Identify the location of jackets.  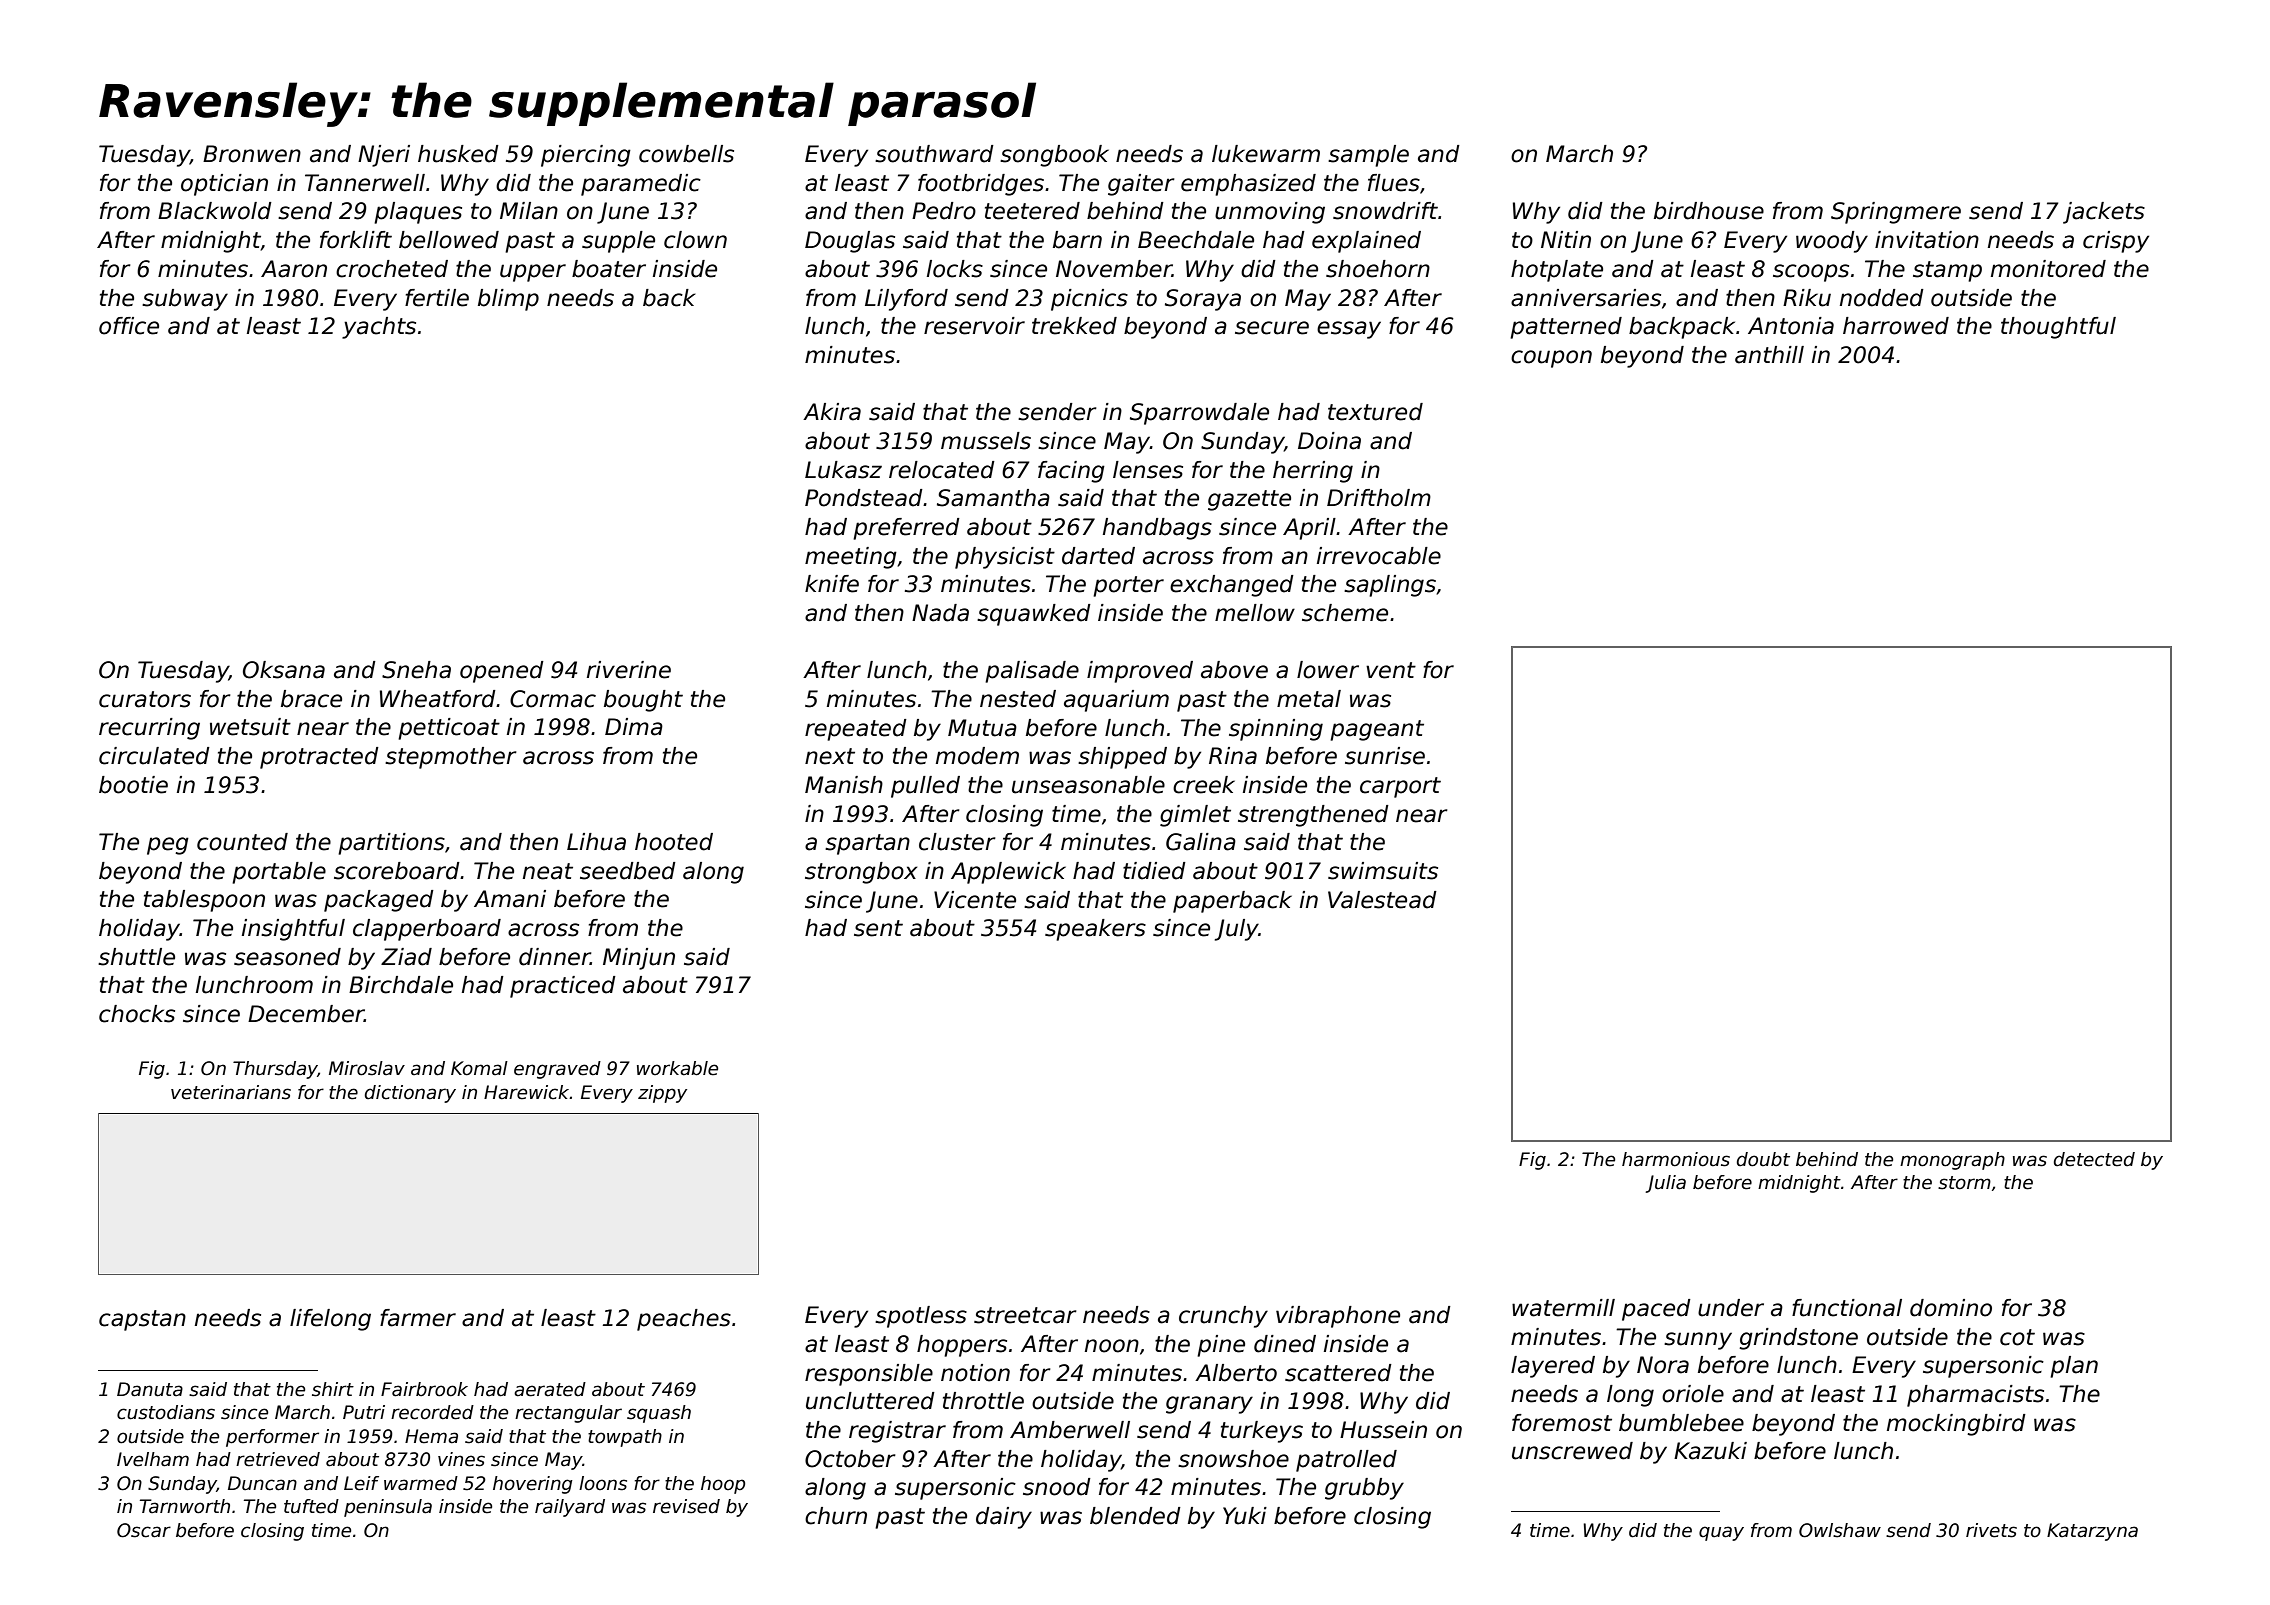
(2104, 213).
